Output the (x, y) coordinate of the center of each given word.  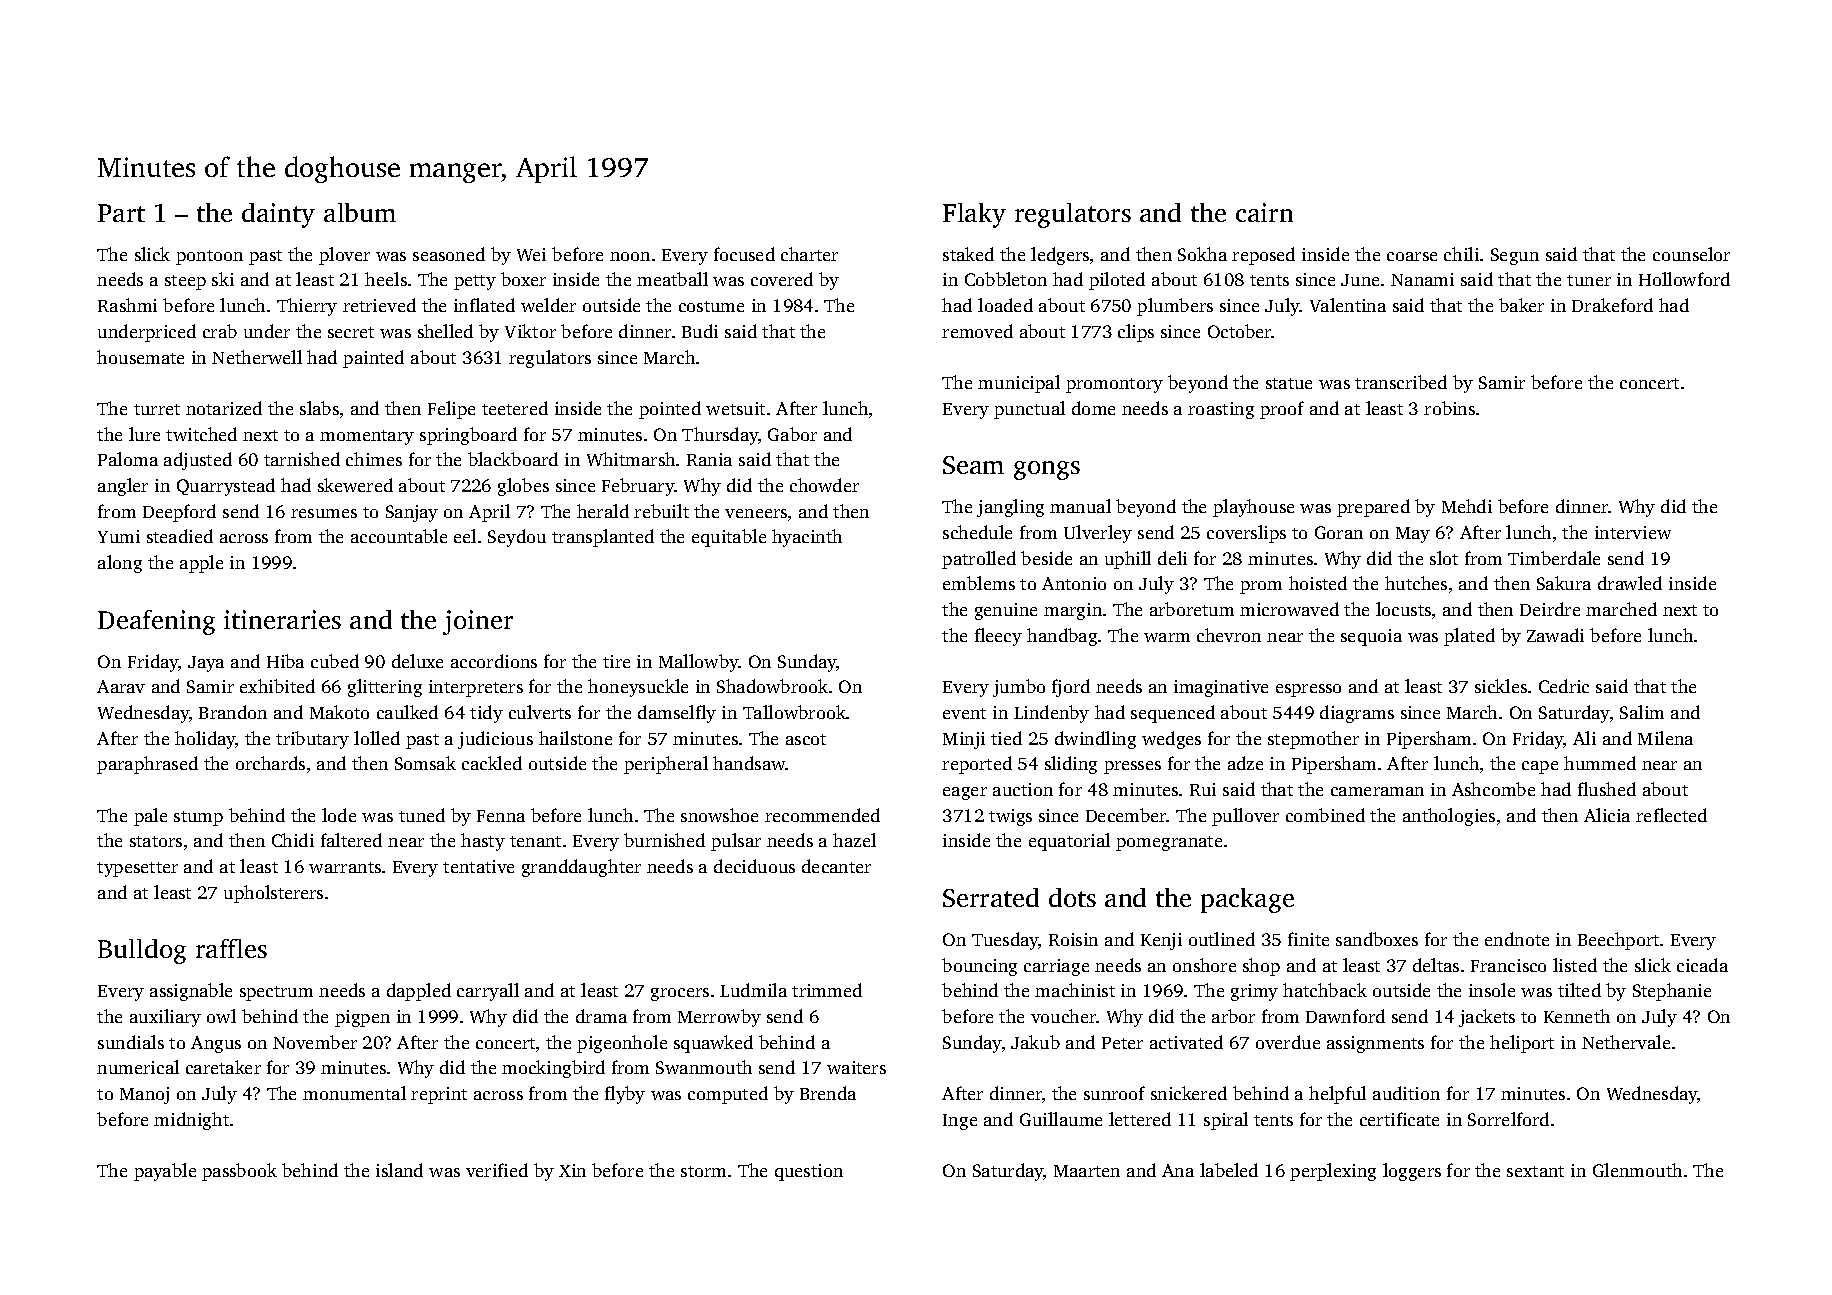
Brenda (828, 1093)
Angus (216, 1044)
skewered (355, 485)
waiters (856, 1067)
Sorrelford (1508, 1119)
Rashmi (127, 305)
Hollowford (1684, 279)
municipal (1019, 384)
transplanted (603, 538)
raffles (231, 948)
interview (1633, 532)
